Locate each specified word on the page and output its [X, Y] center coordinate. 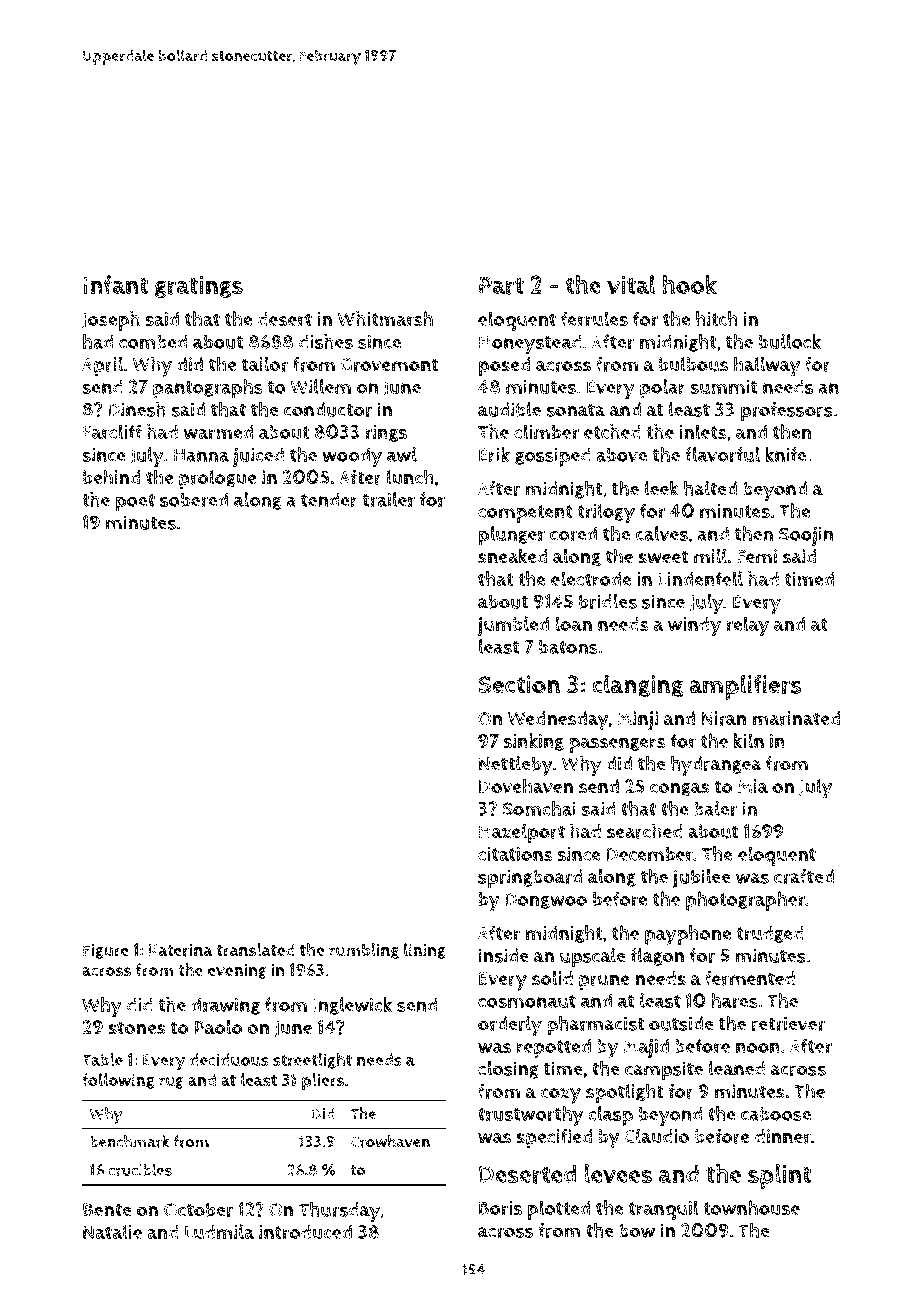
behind [111, 477]
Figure [106, 951]
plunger [512, 536]
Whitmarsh [385, 319]
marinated [796, 718]
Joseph [111, 321]
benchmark [130, 1141]
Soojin [806, 536]
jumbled [513, 626]
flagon [658, 957]
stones [137, 1028]
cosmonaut [527, 1001]
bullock [790, 341]
